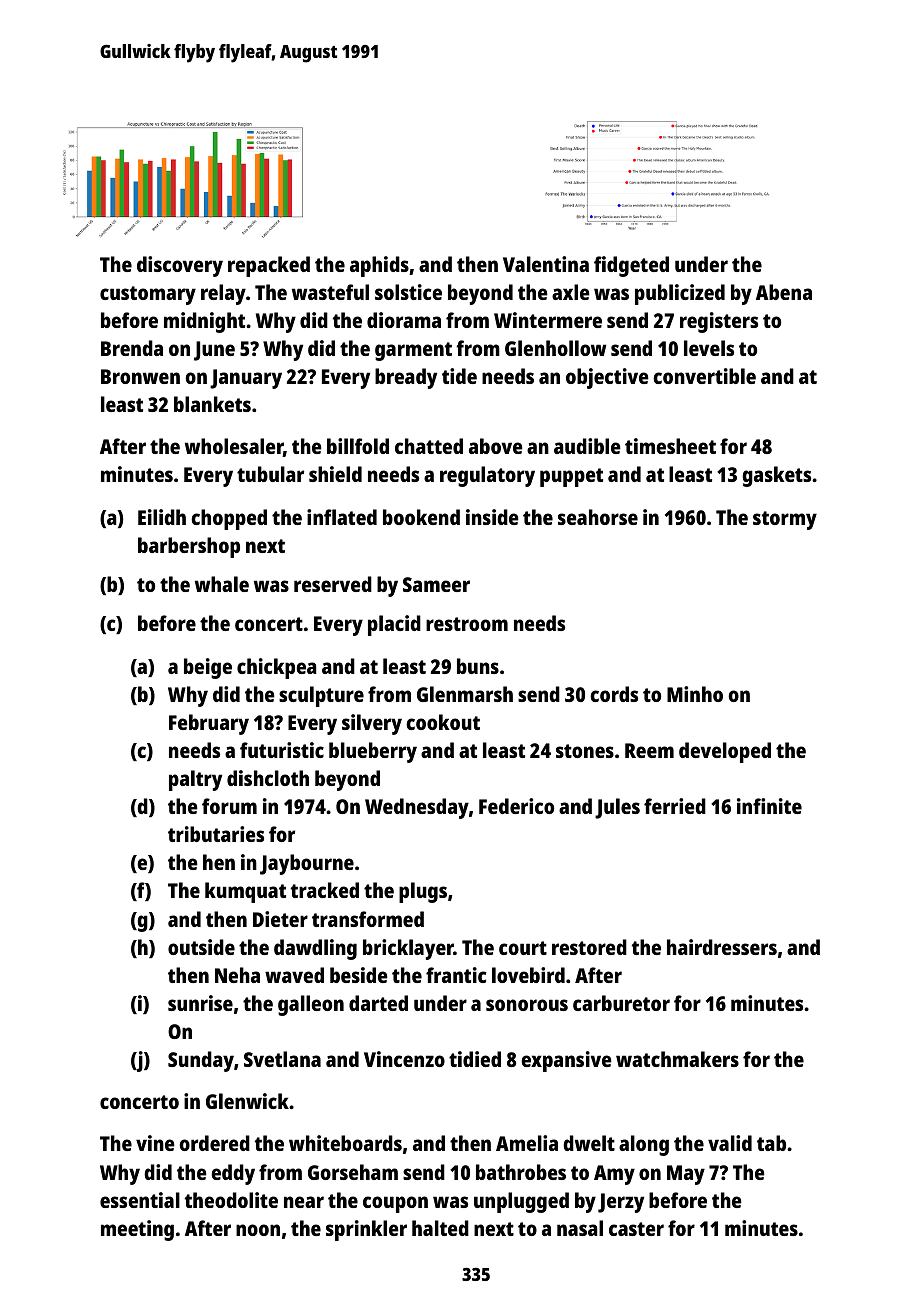  Describe the element at coordinates (771, 1143) in the screenshot. I see `tab` at that location.
